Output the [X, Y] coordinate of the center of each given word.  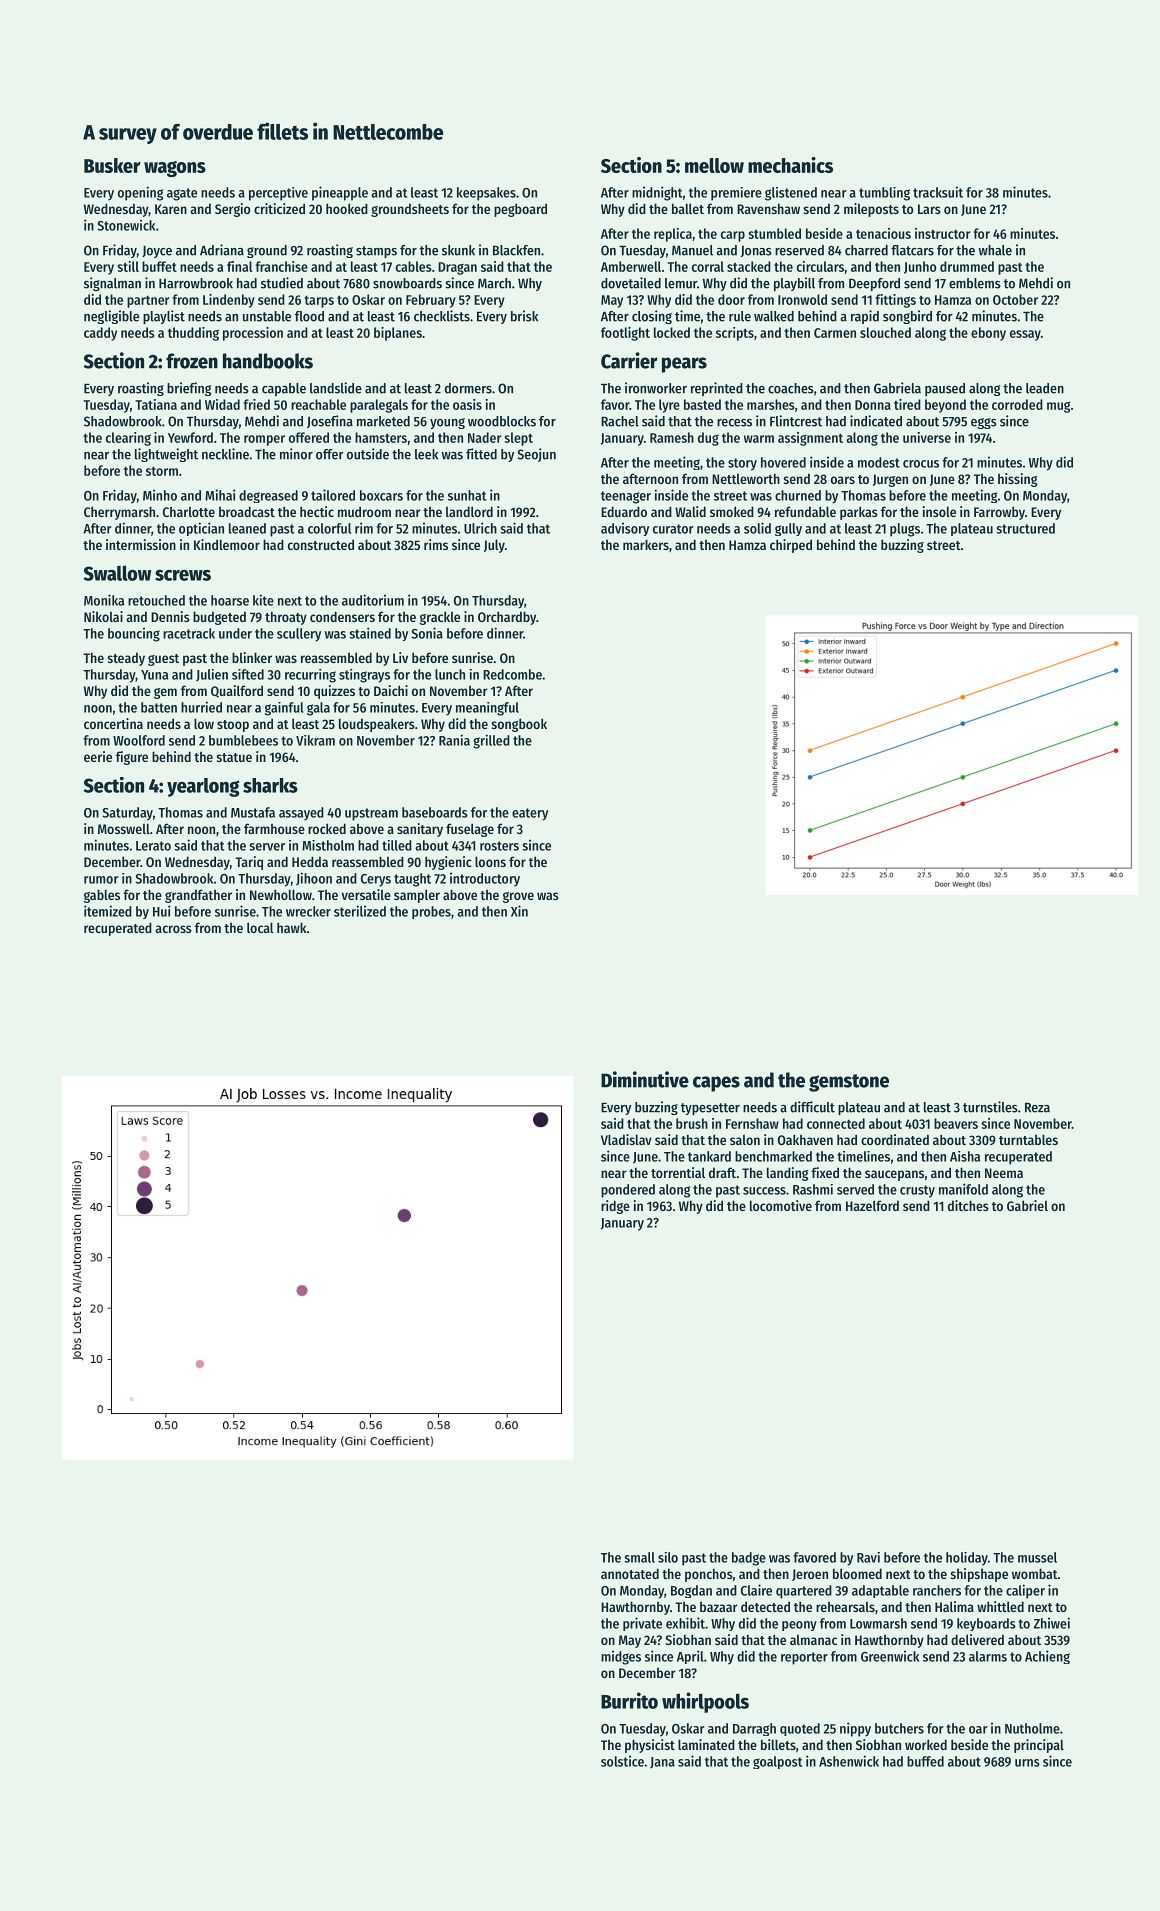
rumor [101, 880]
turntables [1028, 1139]
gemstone [849, 1083]
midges [621, 1657]
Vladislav [626, 1139]
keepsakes [486, 194]
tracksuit [938, 192]
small [639, 1557]
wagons [175, 169]
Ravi [868, 1557]
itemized [108, 911]
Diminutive [645, 1079]
